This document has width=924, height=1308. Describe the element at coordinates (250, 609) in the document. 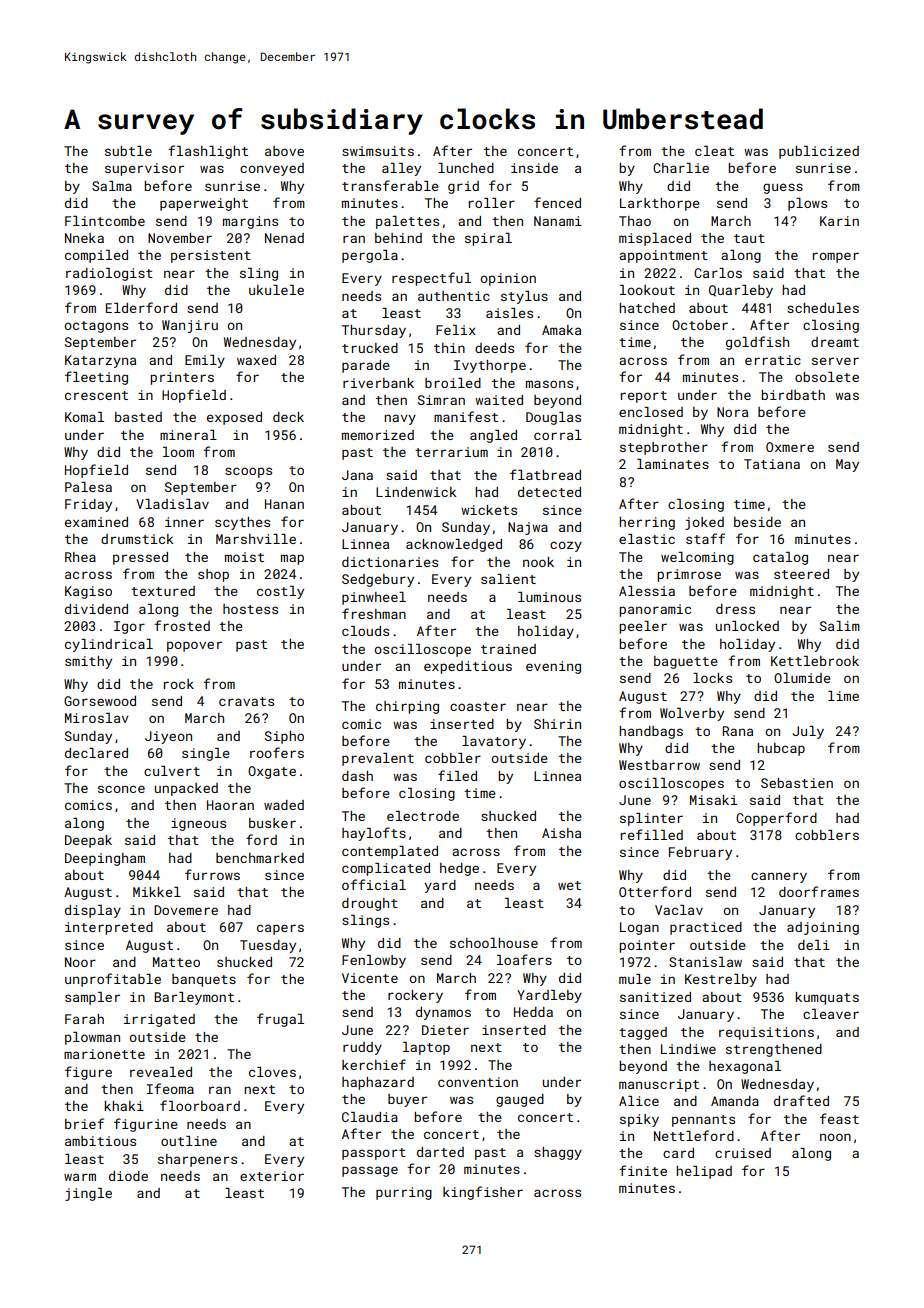

I see `hostess` at that location.
